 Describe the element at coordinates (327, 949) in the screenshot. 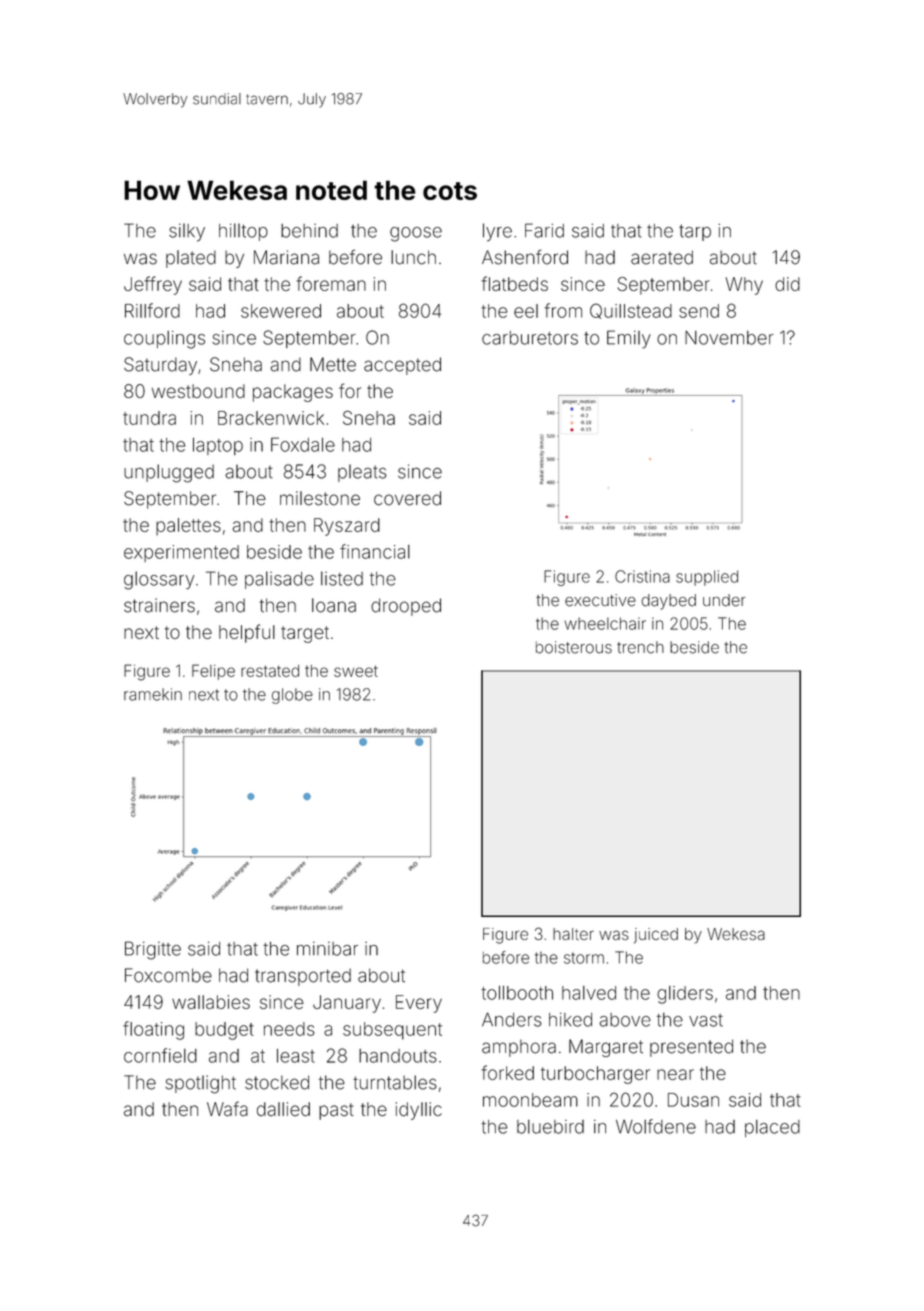

I see `minibar` at that location.
